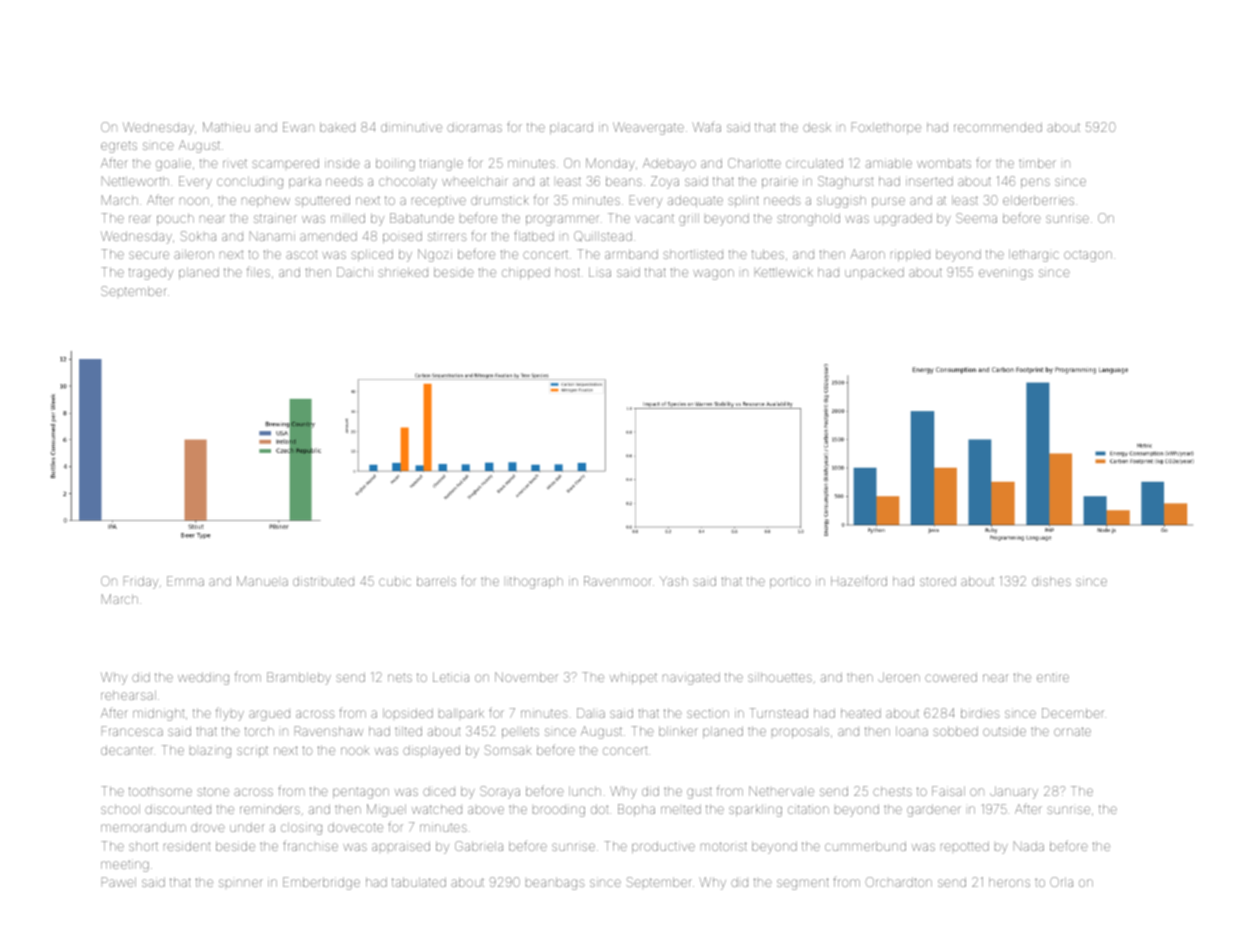  What do you see at coordinates (618, 581) in the image?
I see `Ravenmoor` at bounding box center [618, 581].
